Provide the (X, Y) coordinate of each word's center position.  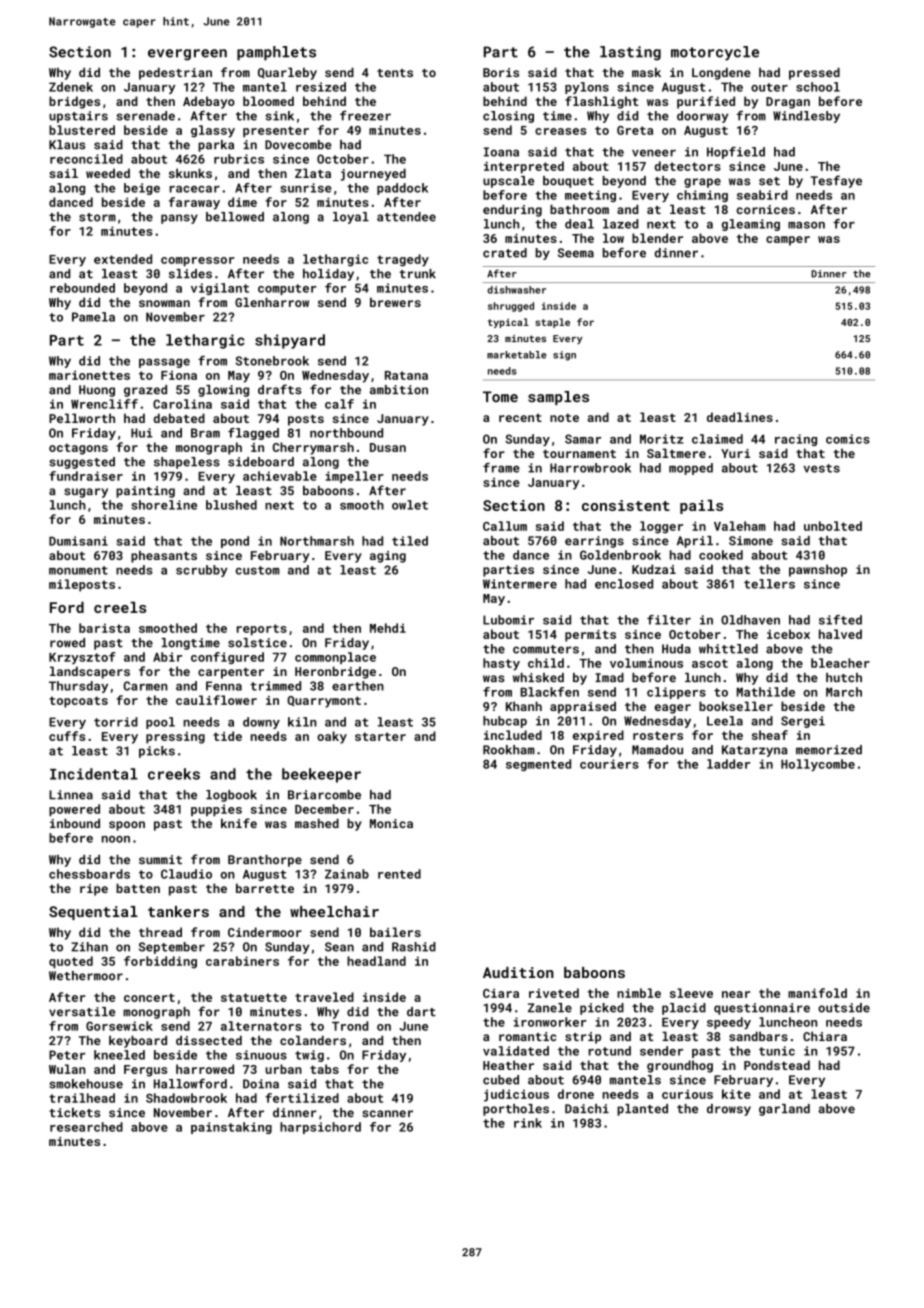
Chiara (825, 1036)
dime (242, 202)
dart (421, 1012)
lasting (630, 53)
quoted (71, 962)
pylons (587, 88)
